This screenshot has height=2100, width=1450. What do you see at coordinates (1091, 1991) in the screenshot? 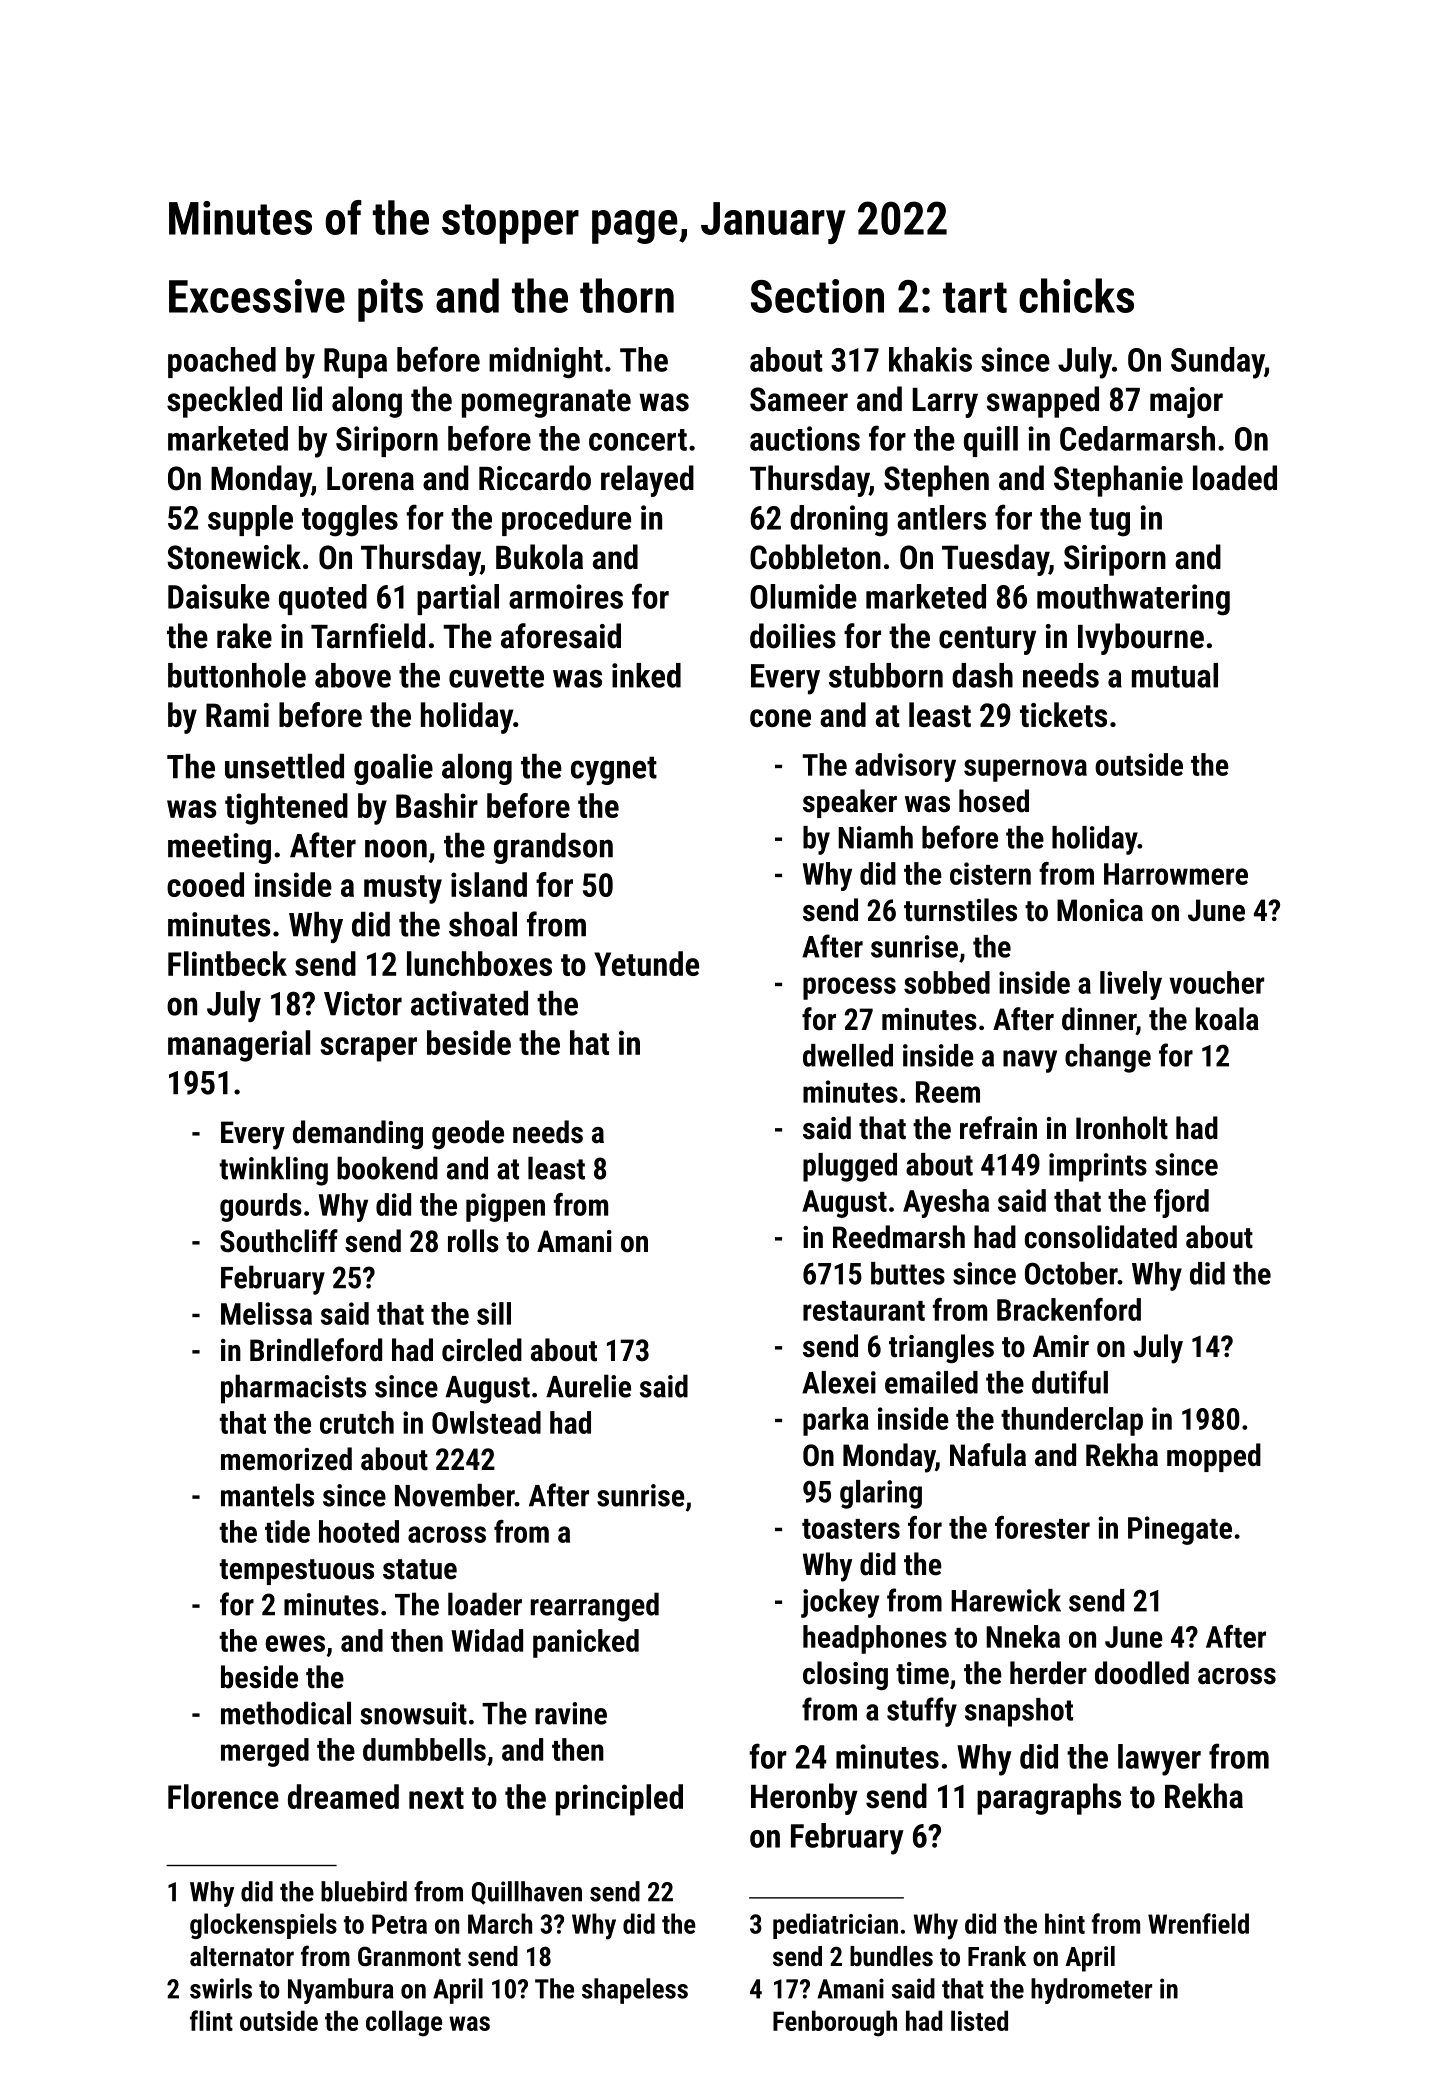
I see `hydrometer` at bounding box center [1091, 1991].
